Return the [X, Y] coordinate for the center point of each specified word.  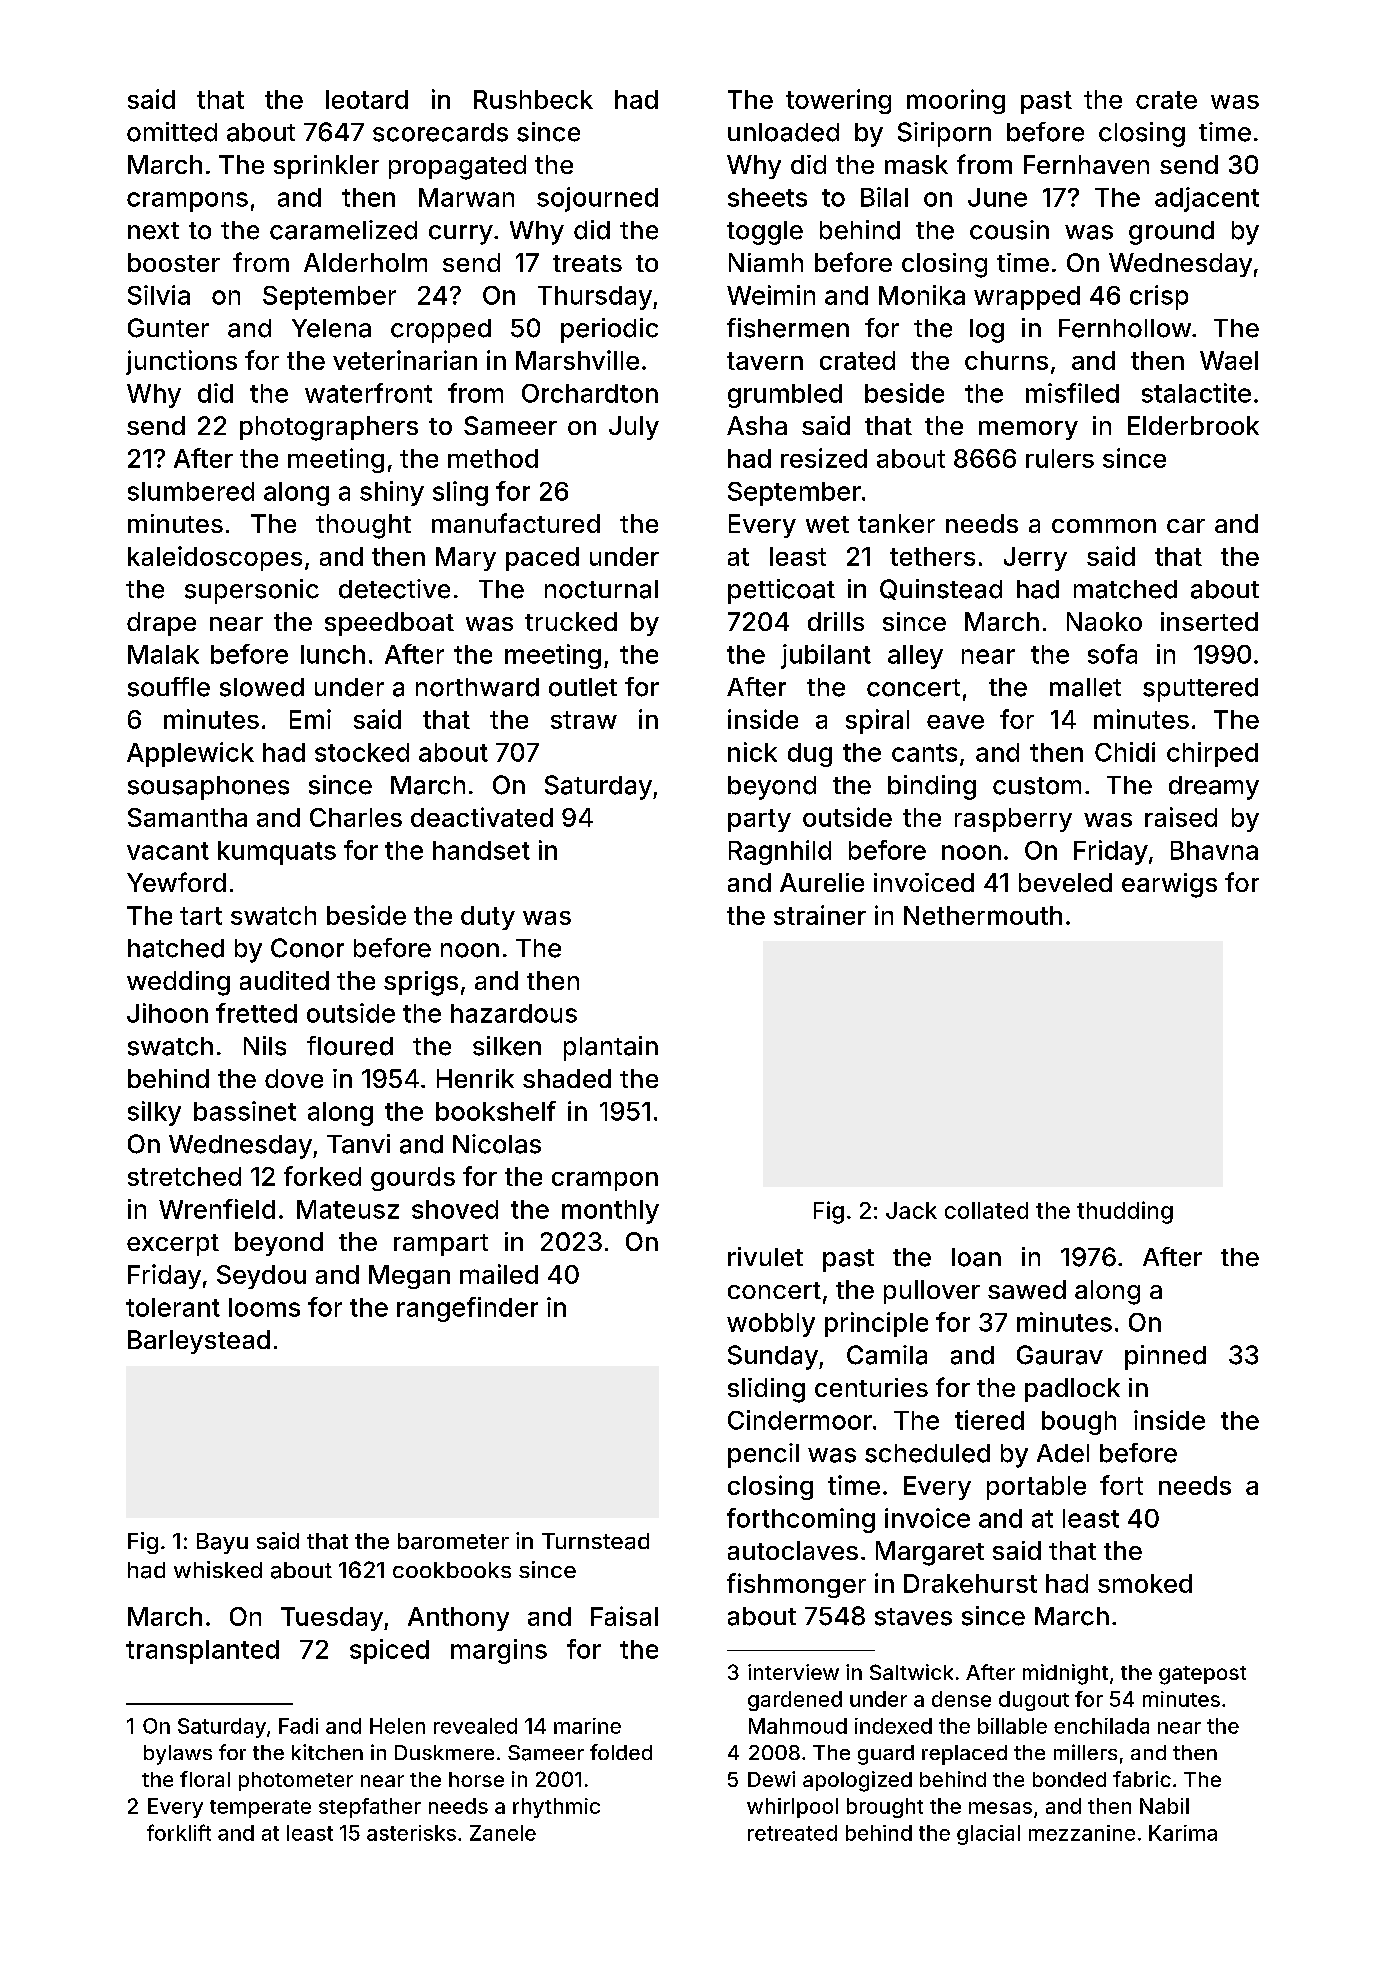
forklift [179, 1832]
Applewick [190, 754]
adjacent [1207, 199]
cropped [441, 331]
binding [932, 787]
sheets [767, 197]
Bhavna [1214, 850]
